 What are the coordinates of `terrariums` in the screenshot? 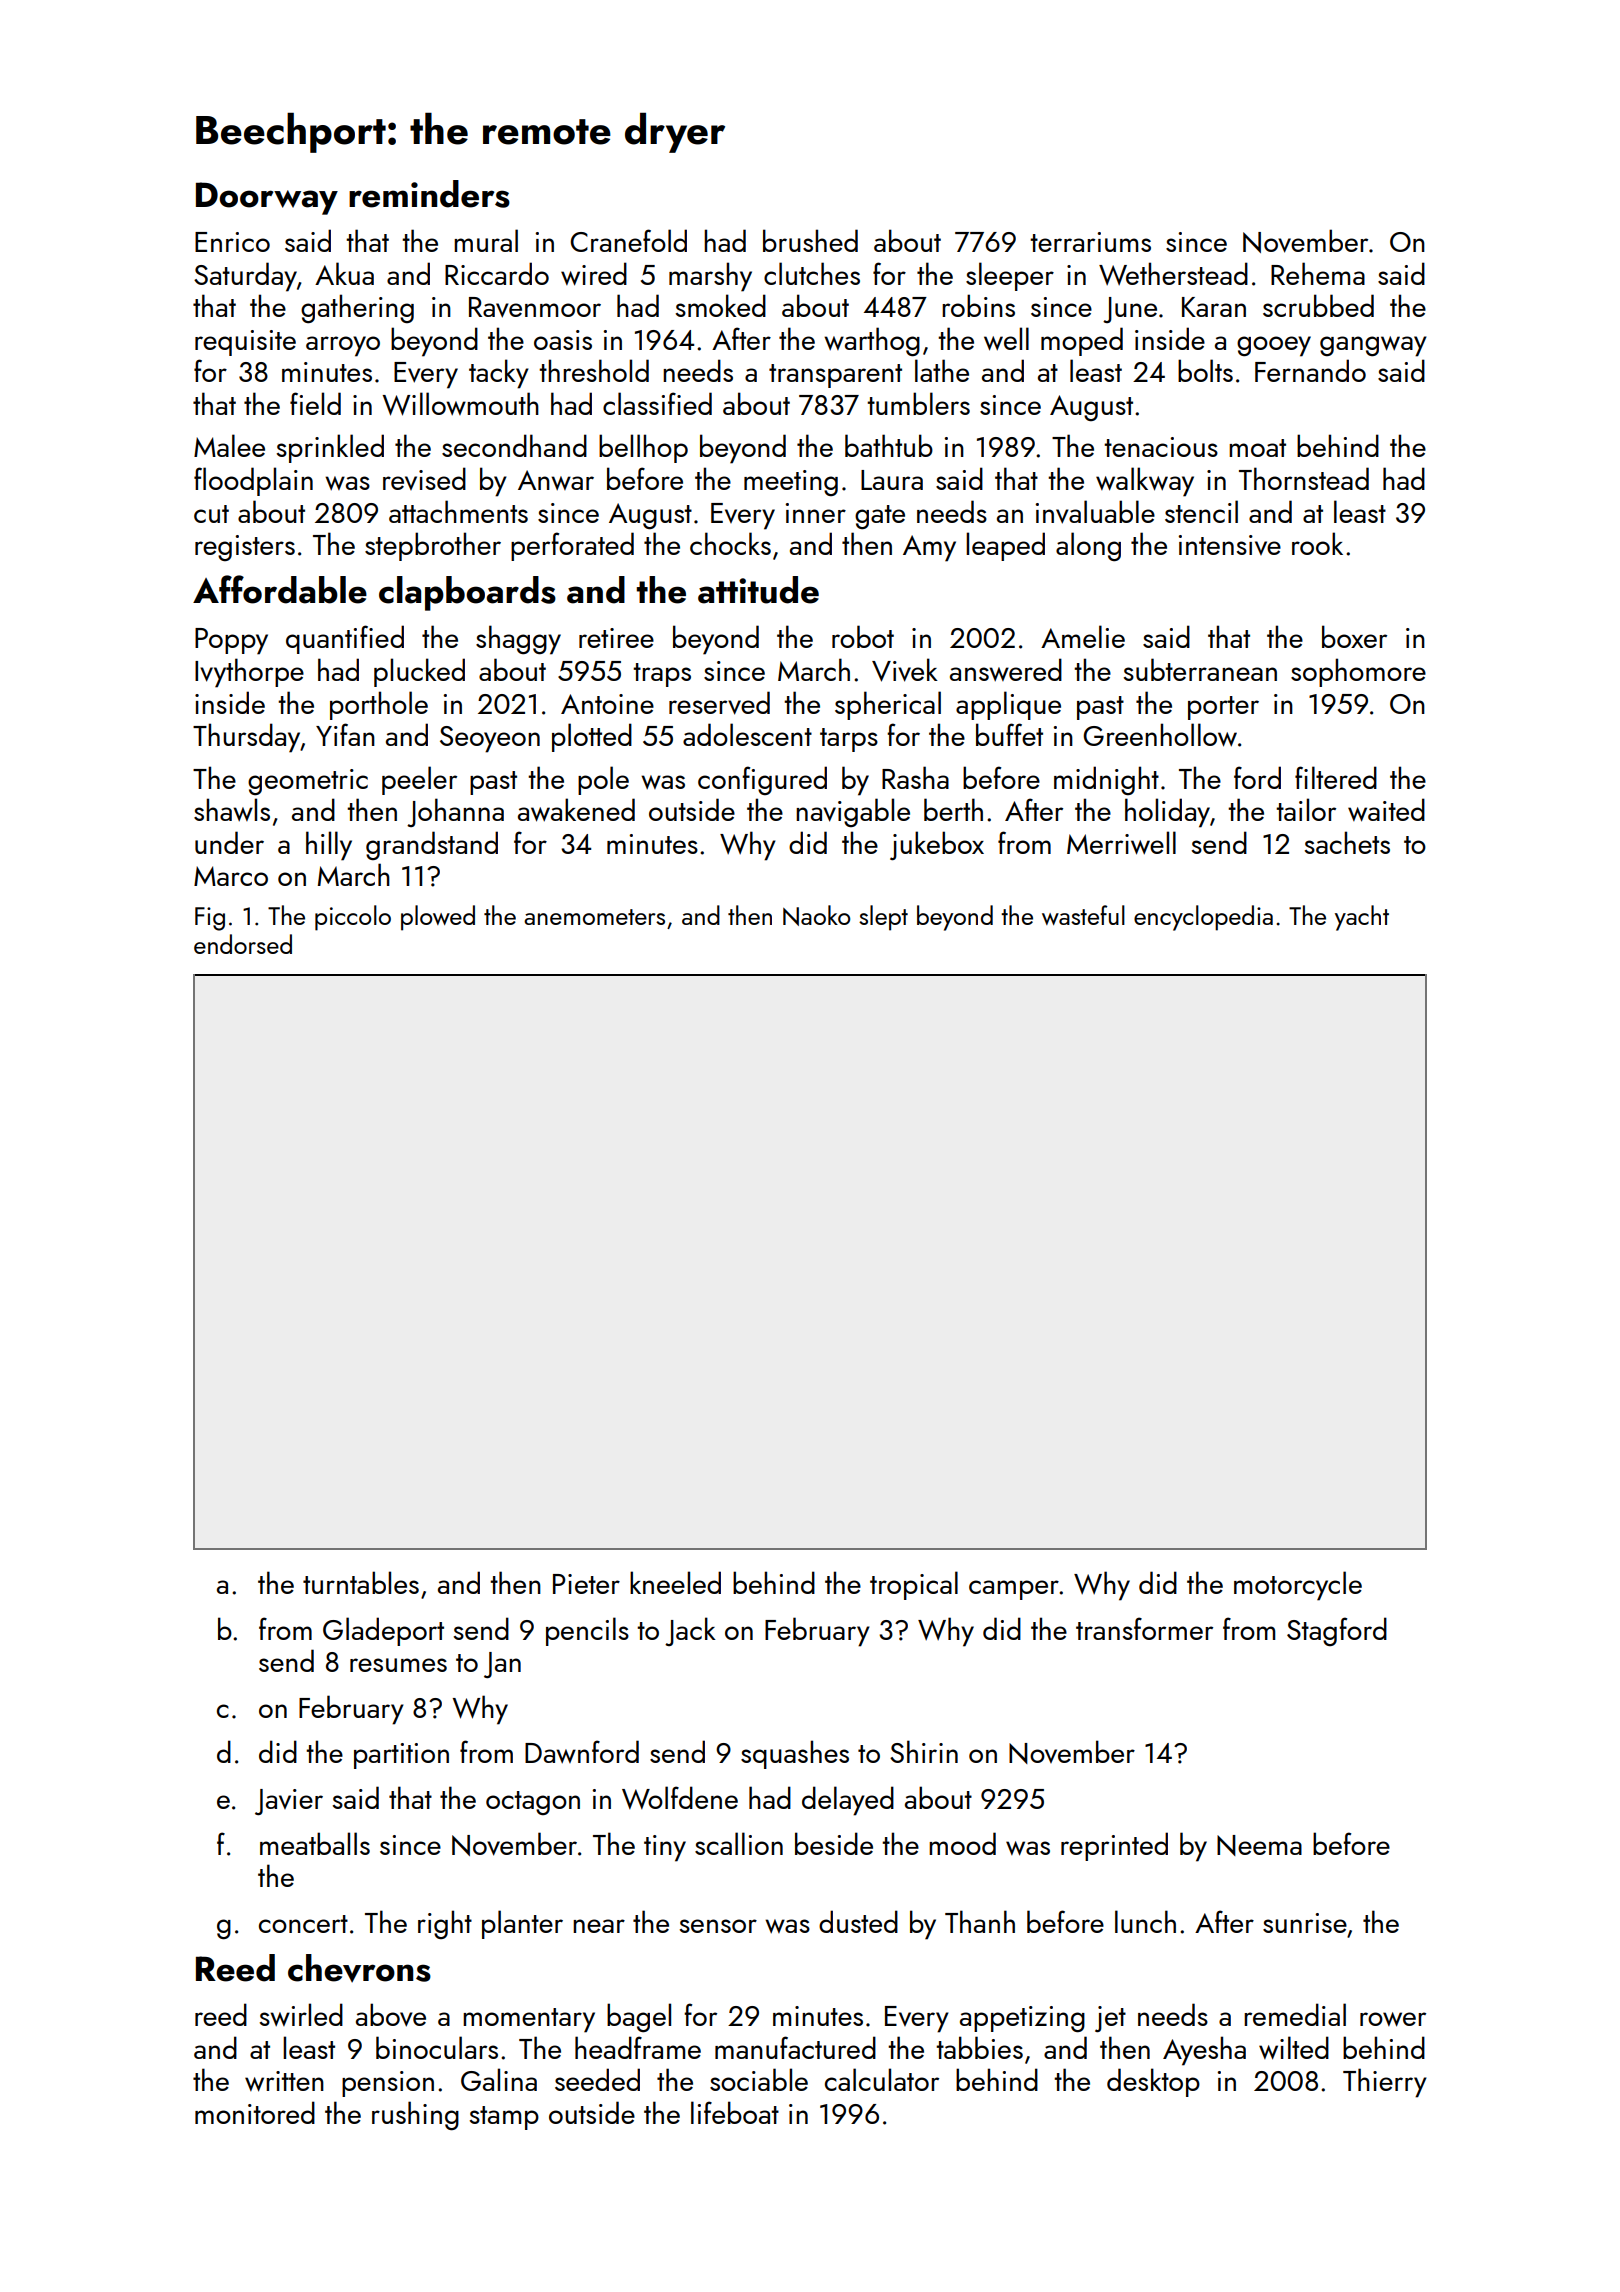 It's located at (1090, 242).
